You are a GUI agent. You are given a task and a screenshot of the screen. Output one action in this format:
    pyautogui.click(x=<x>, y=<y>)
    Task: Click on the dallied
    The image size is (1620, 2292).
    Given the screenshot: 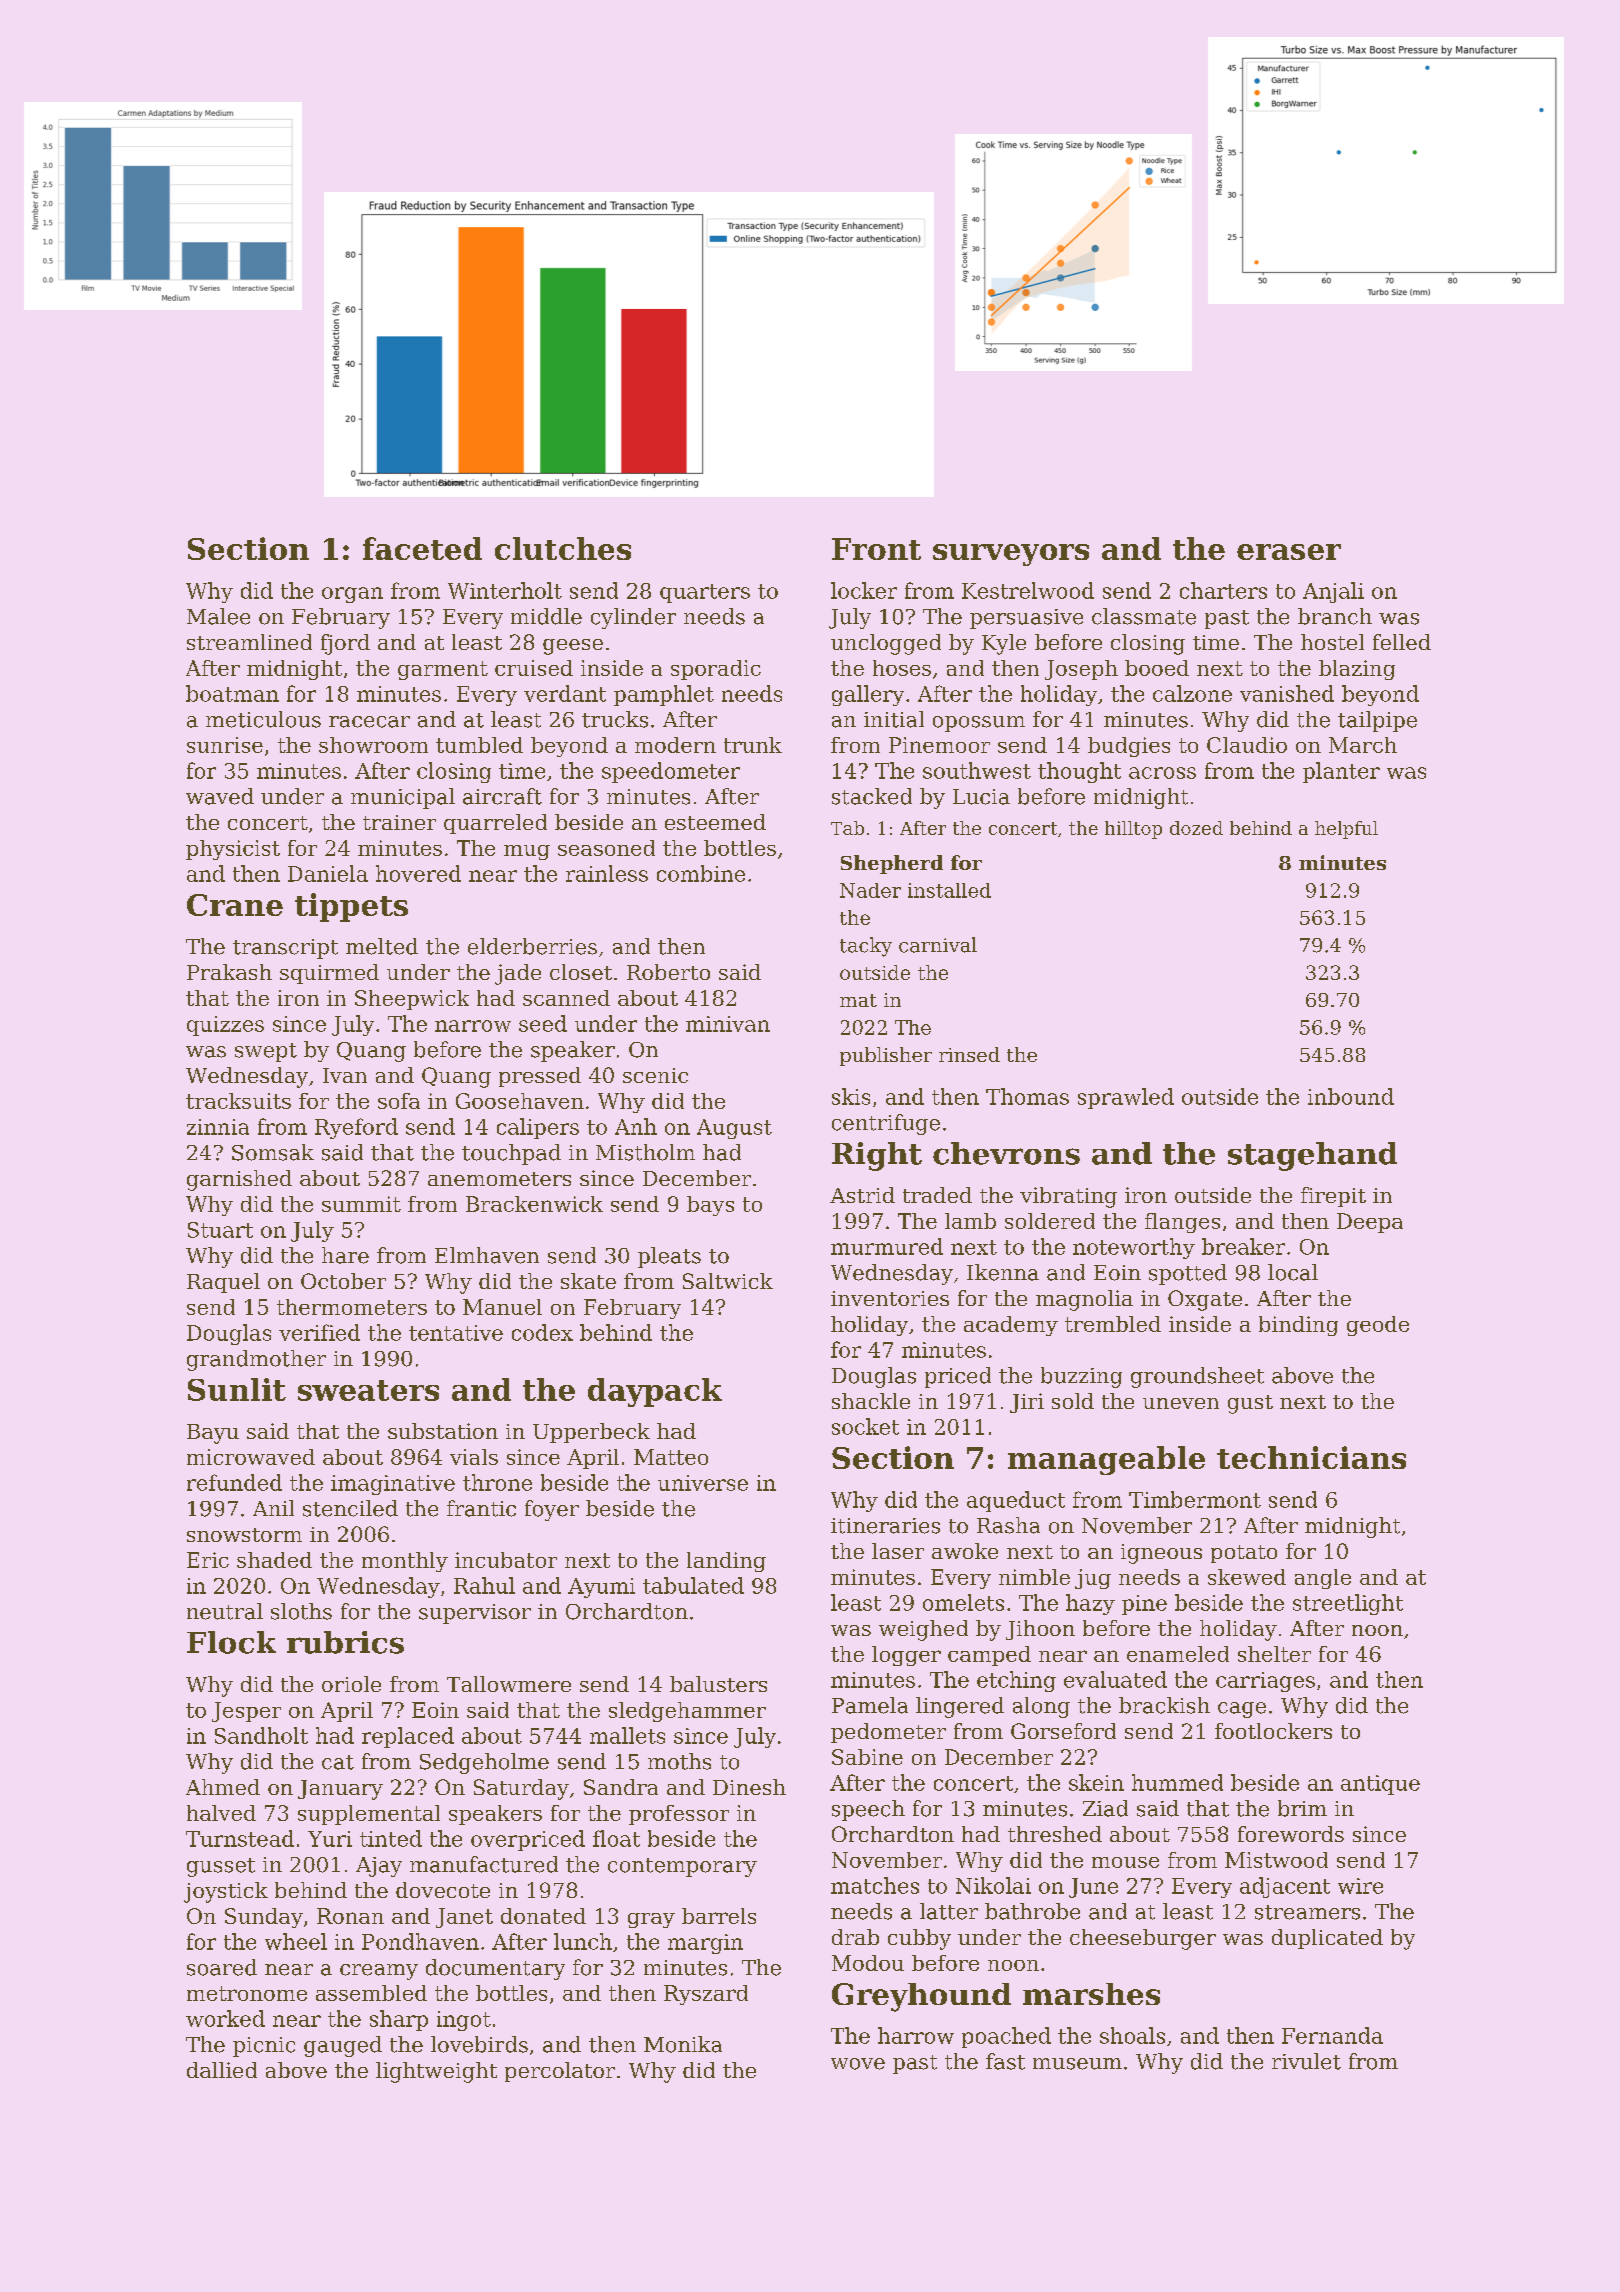 What is the action you would take?
    pyautogui.click(x=222, y=2070)
